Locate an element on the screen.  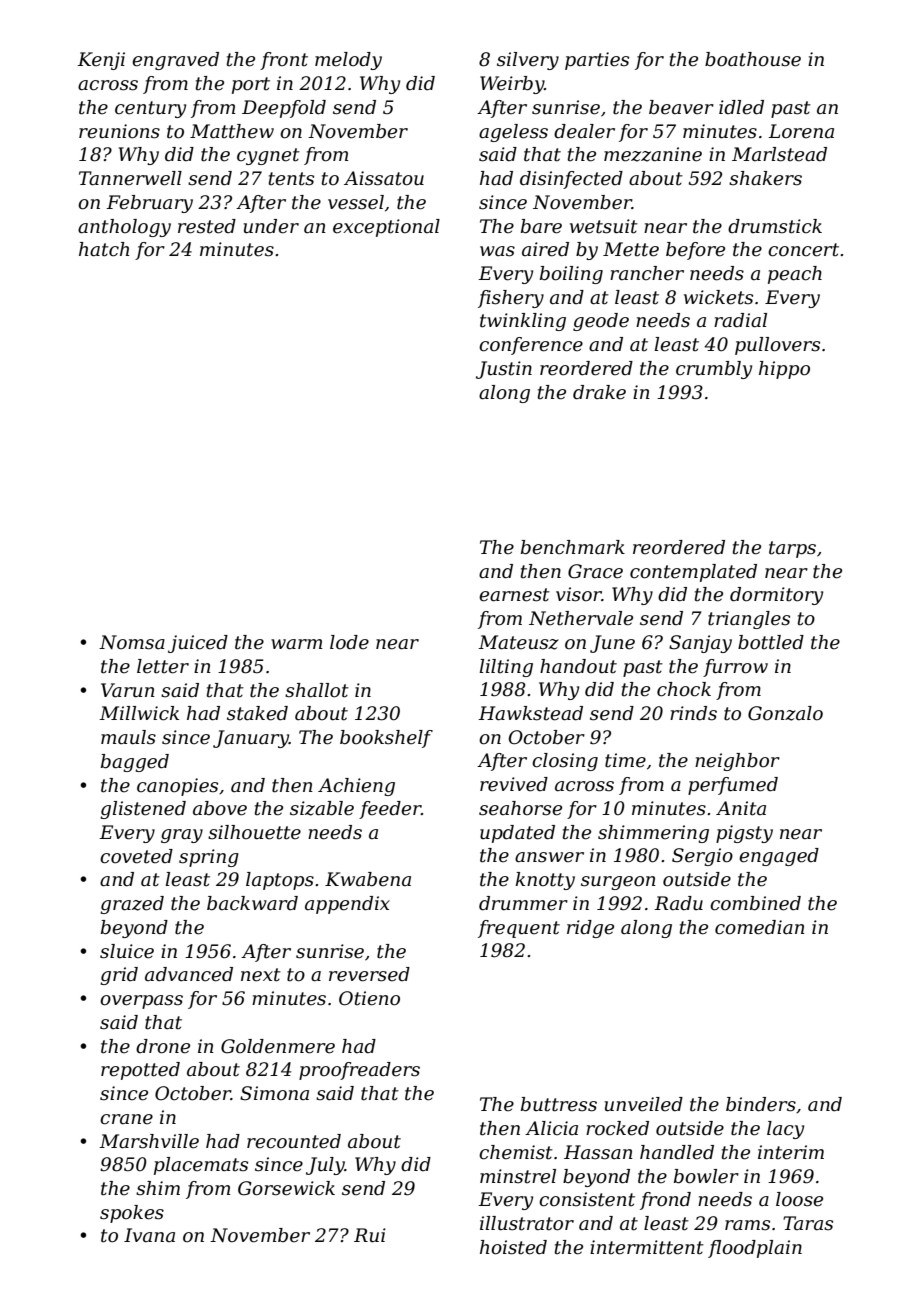
conference is located at coordinates (531, 346).
